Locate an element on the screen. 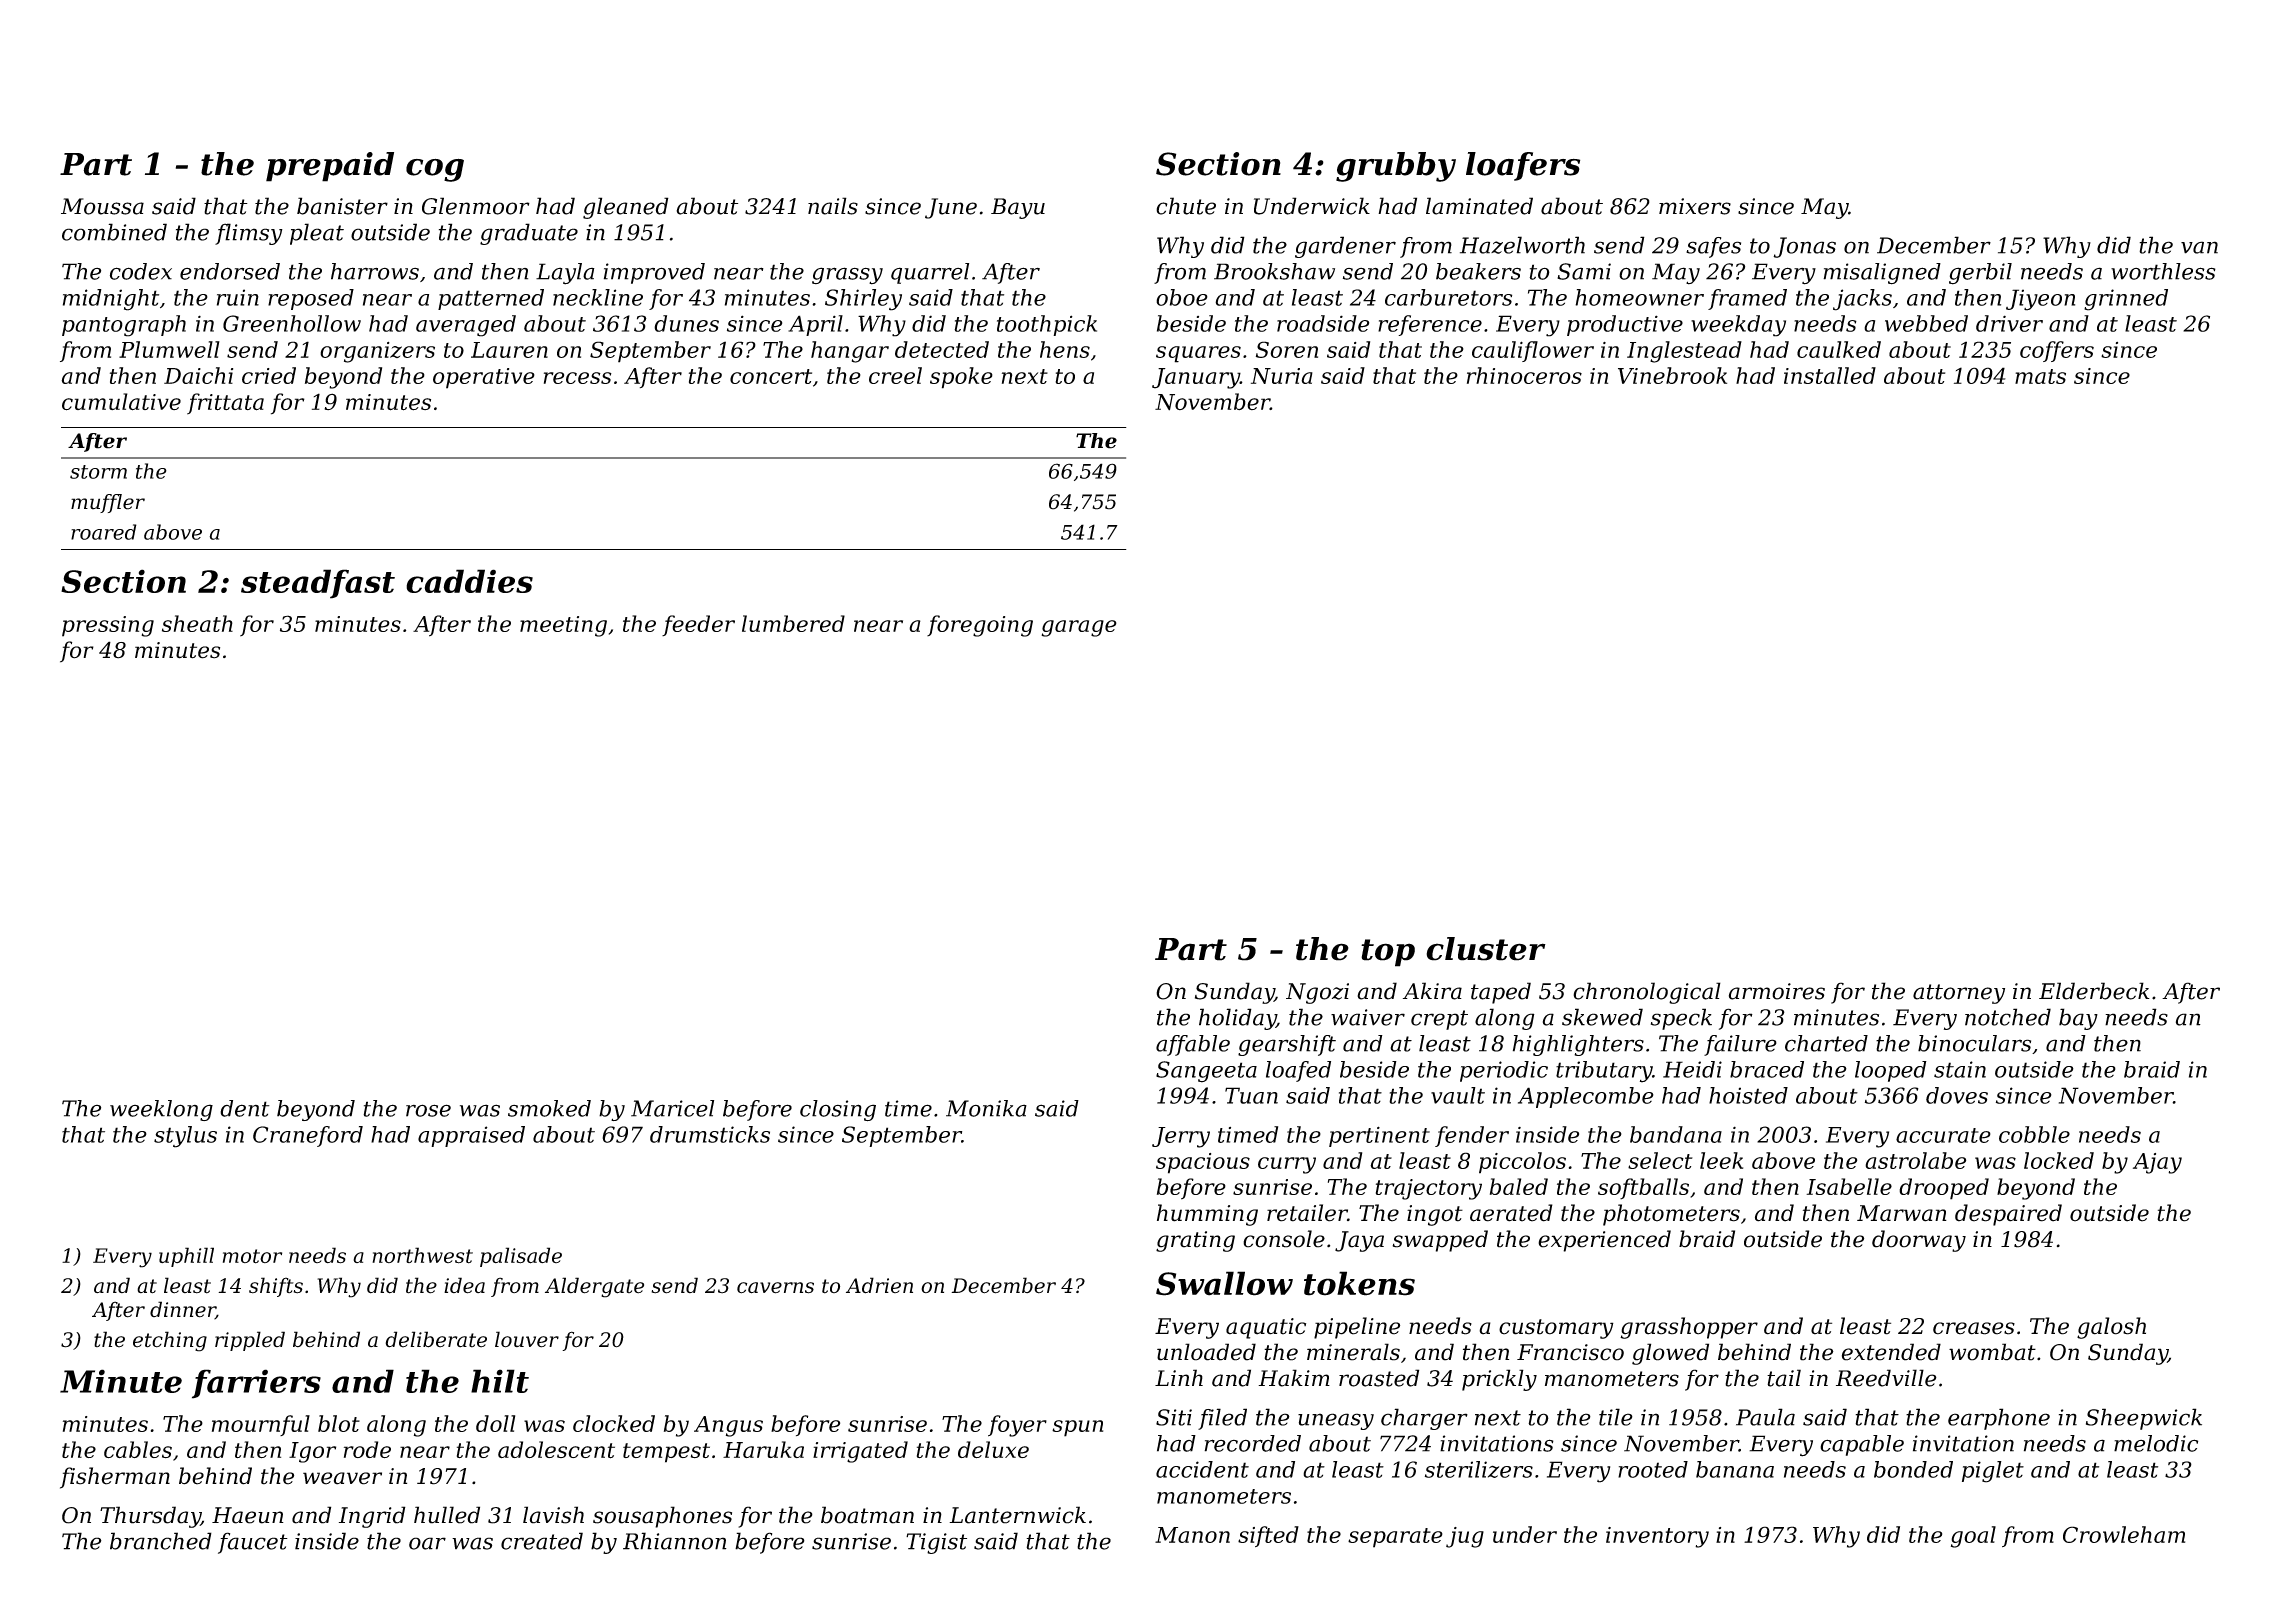 This screenshot has height=1614, width=2282. grubby is located at coordinates (1396, 167).
